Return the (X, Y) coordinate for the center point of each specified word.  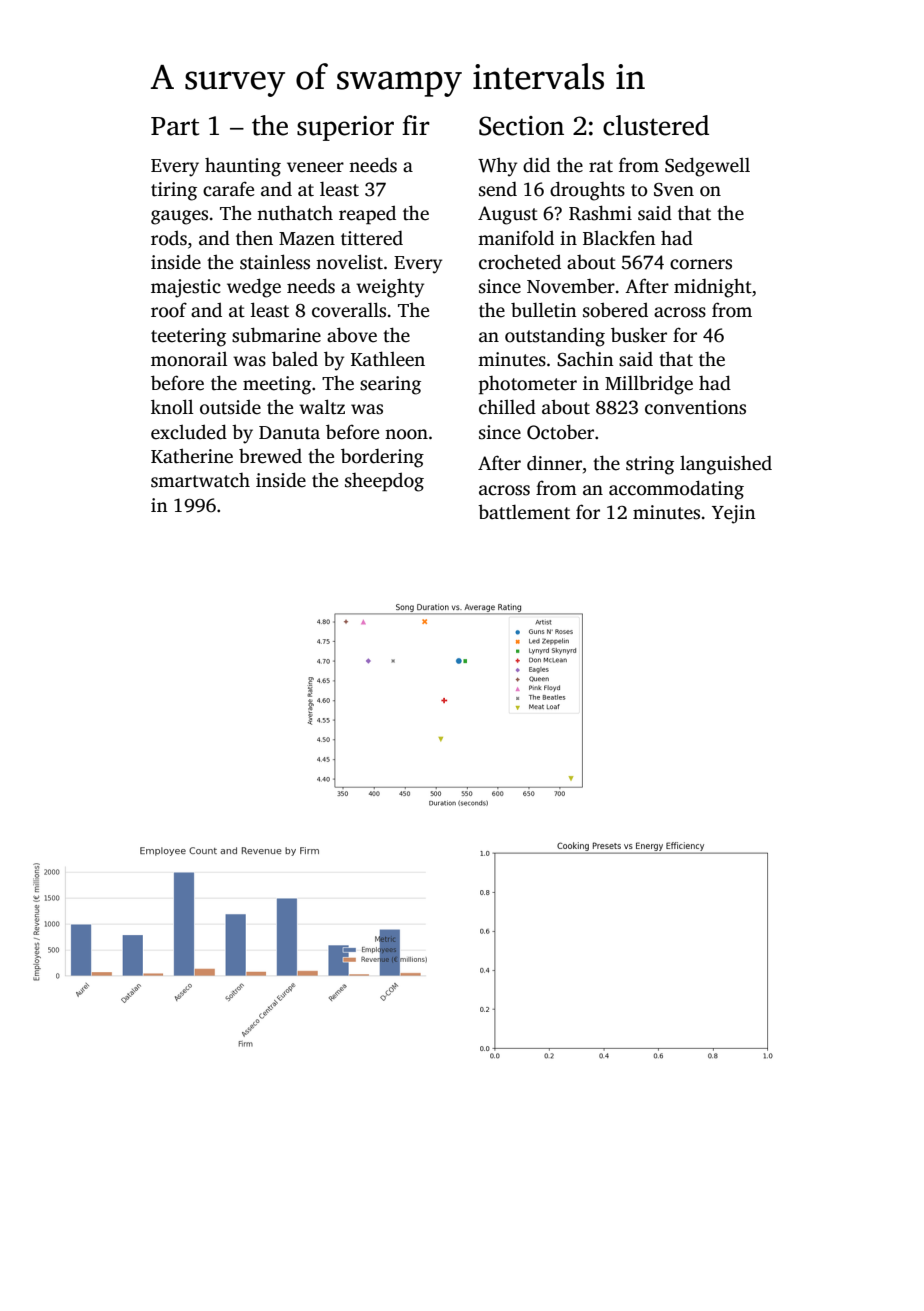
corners (701, 264)
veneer (315, 167)
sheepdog (384, 482)
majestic (186, 288)
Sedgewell (707, 167)
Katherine (192, 456)
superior (345, 128)
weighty (390, 288)
